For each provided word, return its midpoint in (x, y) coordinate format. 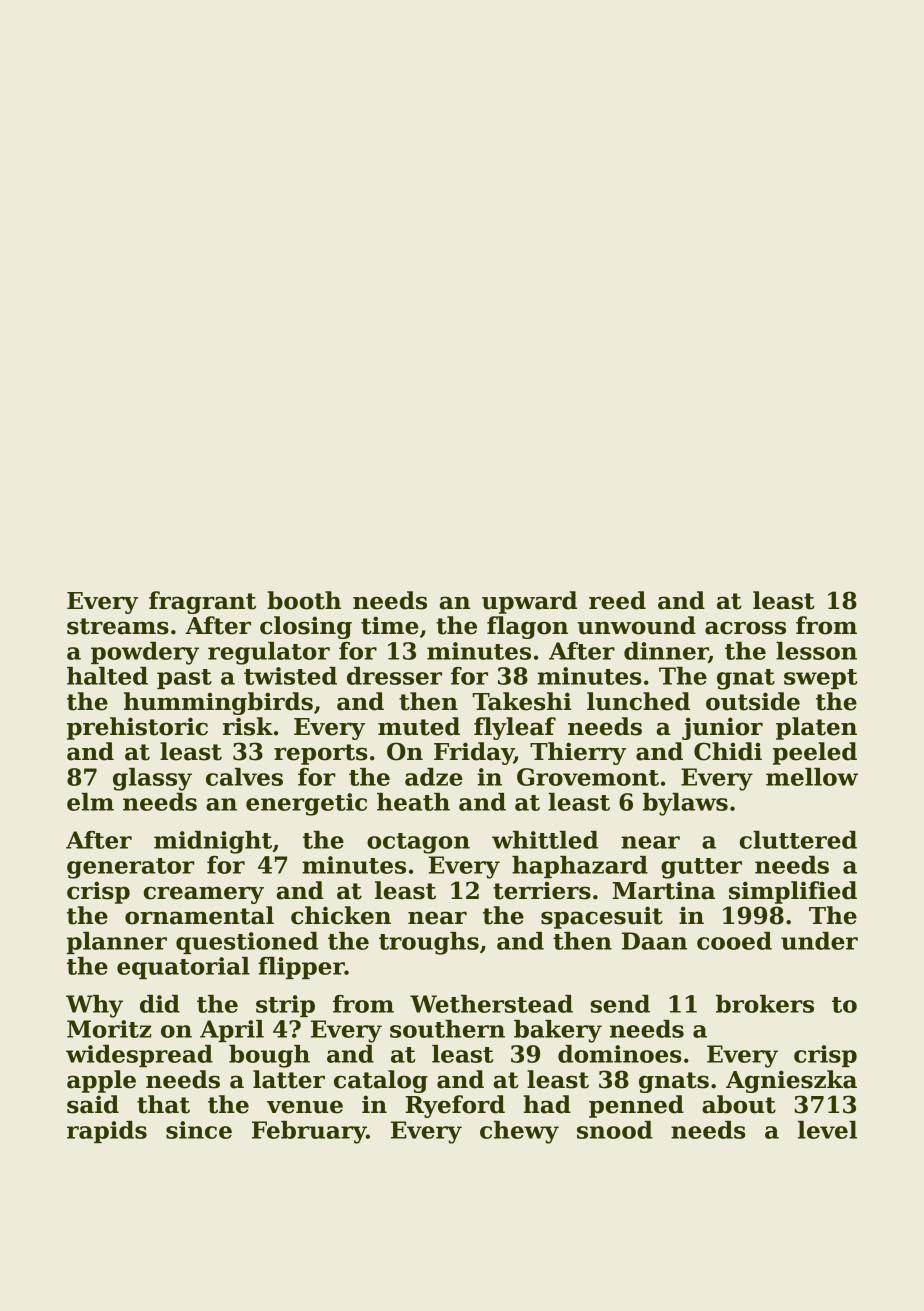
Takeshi (521, 701)
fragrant (202, 602)
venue (305, 1107)
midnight (213, 842)
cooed (734, 941)
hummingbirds (218, 703)
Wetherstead (491, 1004)
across (745, 628)
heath (413, 802)
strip (285, 1006)
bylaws (685, 804)
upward (529, 602)
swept (821, 679)
